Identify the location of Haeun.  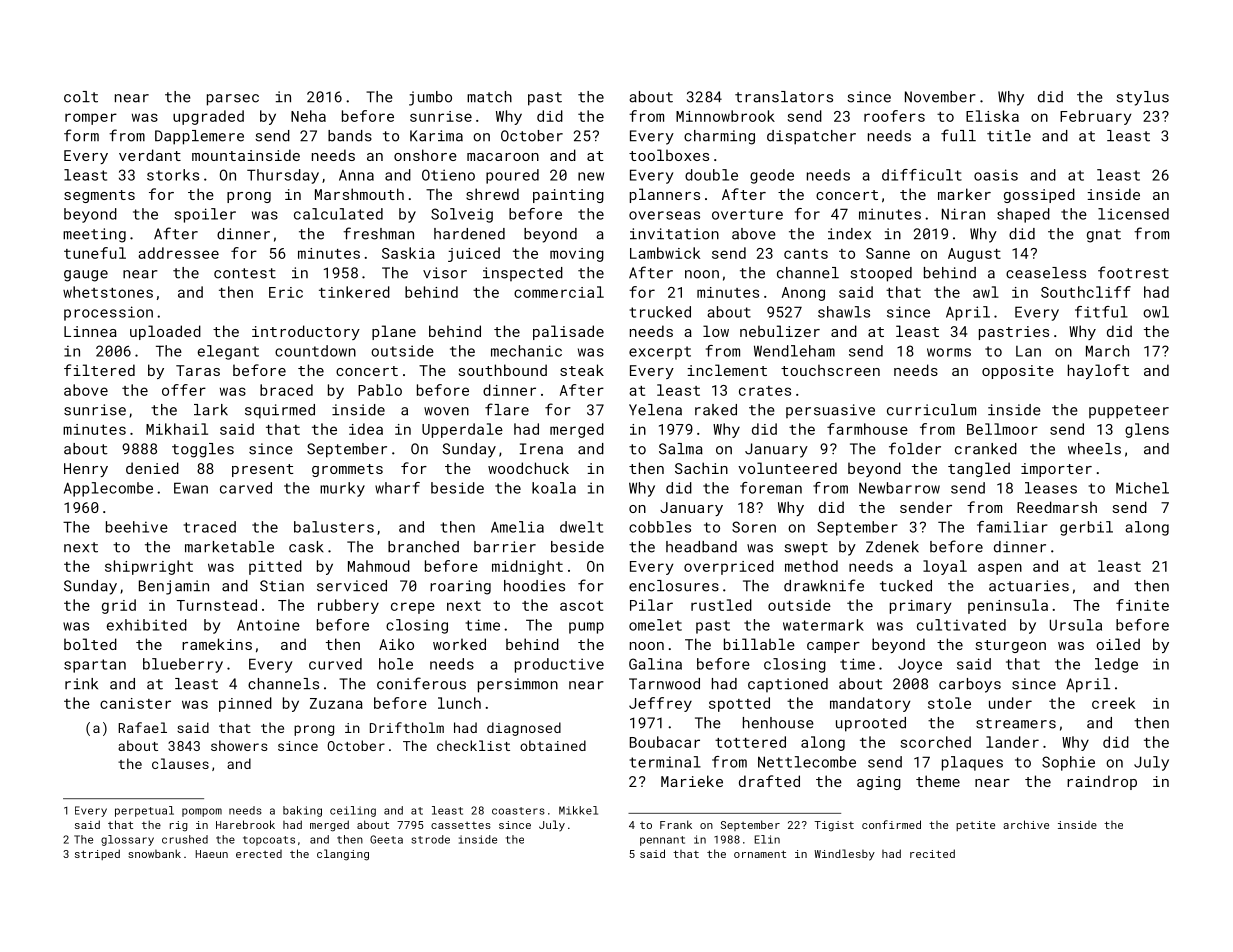
(212, 854).
